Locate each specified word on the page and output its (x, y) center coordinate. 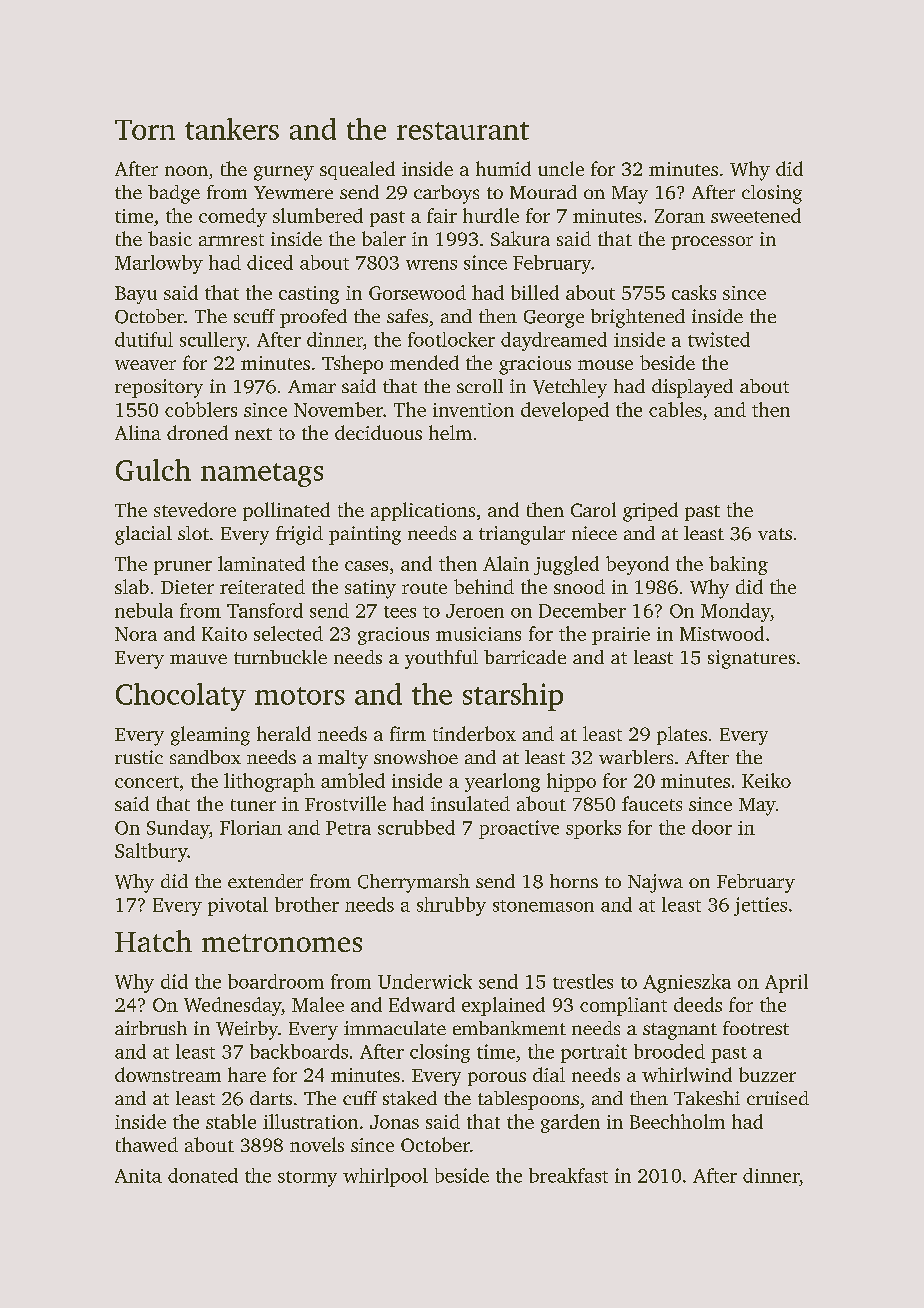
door (712, 827)
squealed (357, 170)
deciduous (378, 432)
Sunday (178, 829)
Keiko (766, 780)
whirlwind (687, 1074)
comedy (233, 217)
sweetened (756, 215)
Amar (312, 386)
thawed (147, 1144)
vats (775, 534)
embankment (509, 1028)
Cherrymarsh (414, 883)
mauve (198, 659)
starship (513, 697)
